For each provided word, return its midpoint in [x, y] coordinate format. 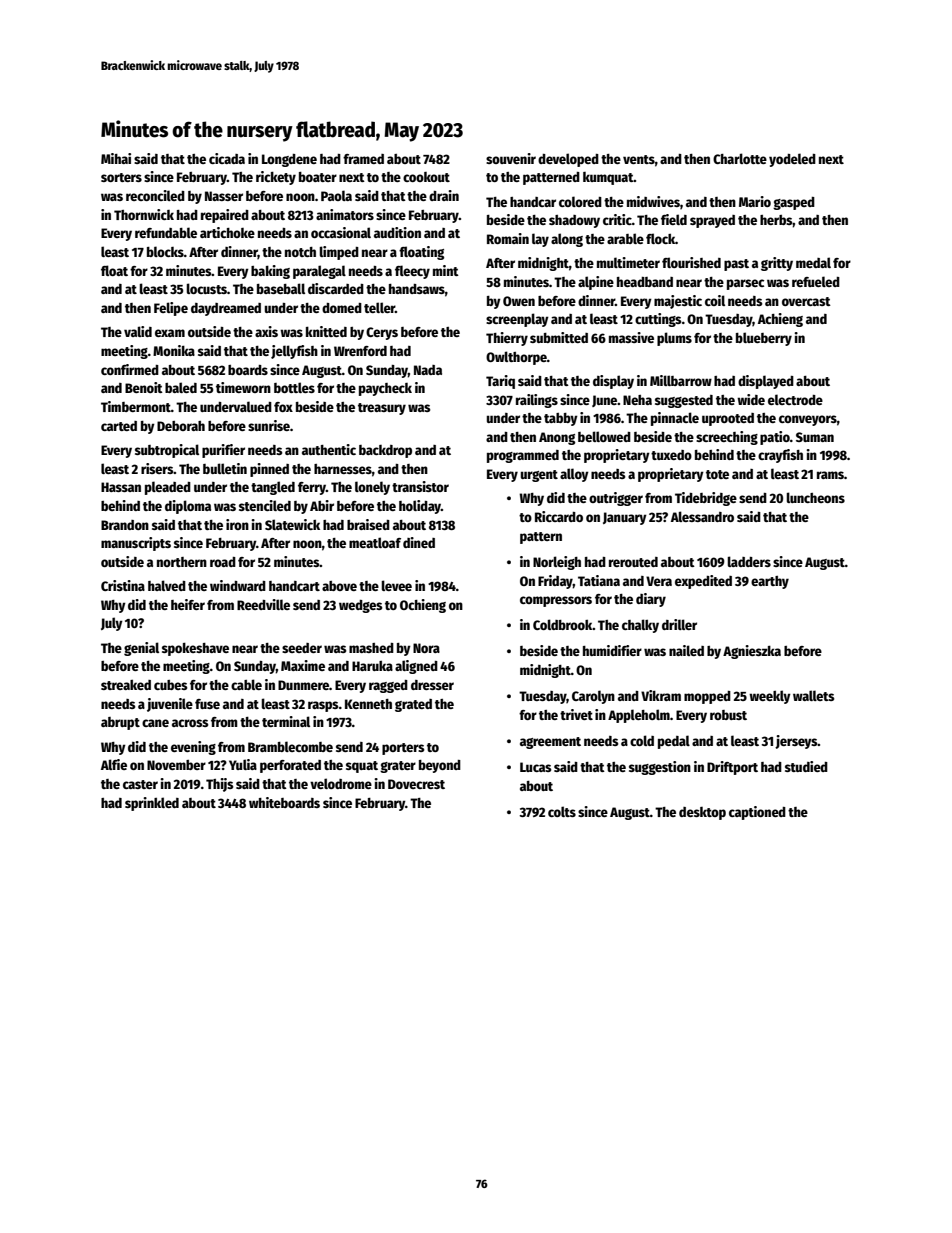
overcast [806, 301]
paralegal [319, 272]
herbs [776, 220]
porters [403, 749]
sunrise [269, 425]
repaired [225, 216]
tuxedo [671, 455]
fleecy [412, 272]
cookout [426, 177]
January [625, 518]
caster [140, 784]
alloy [574, 475]
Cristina [123, 585]
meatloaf [375, 542]
